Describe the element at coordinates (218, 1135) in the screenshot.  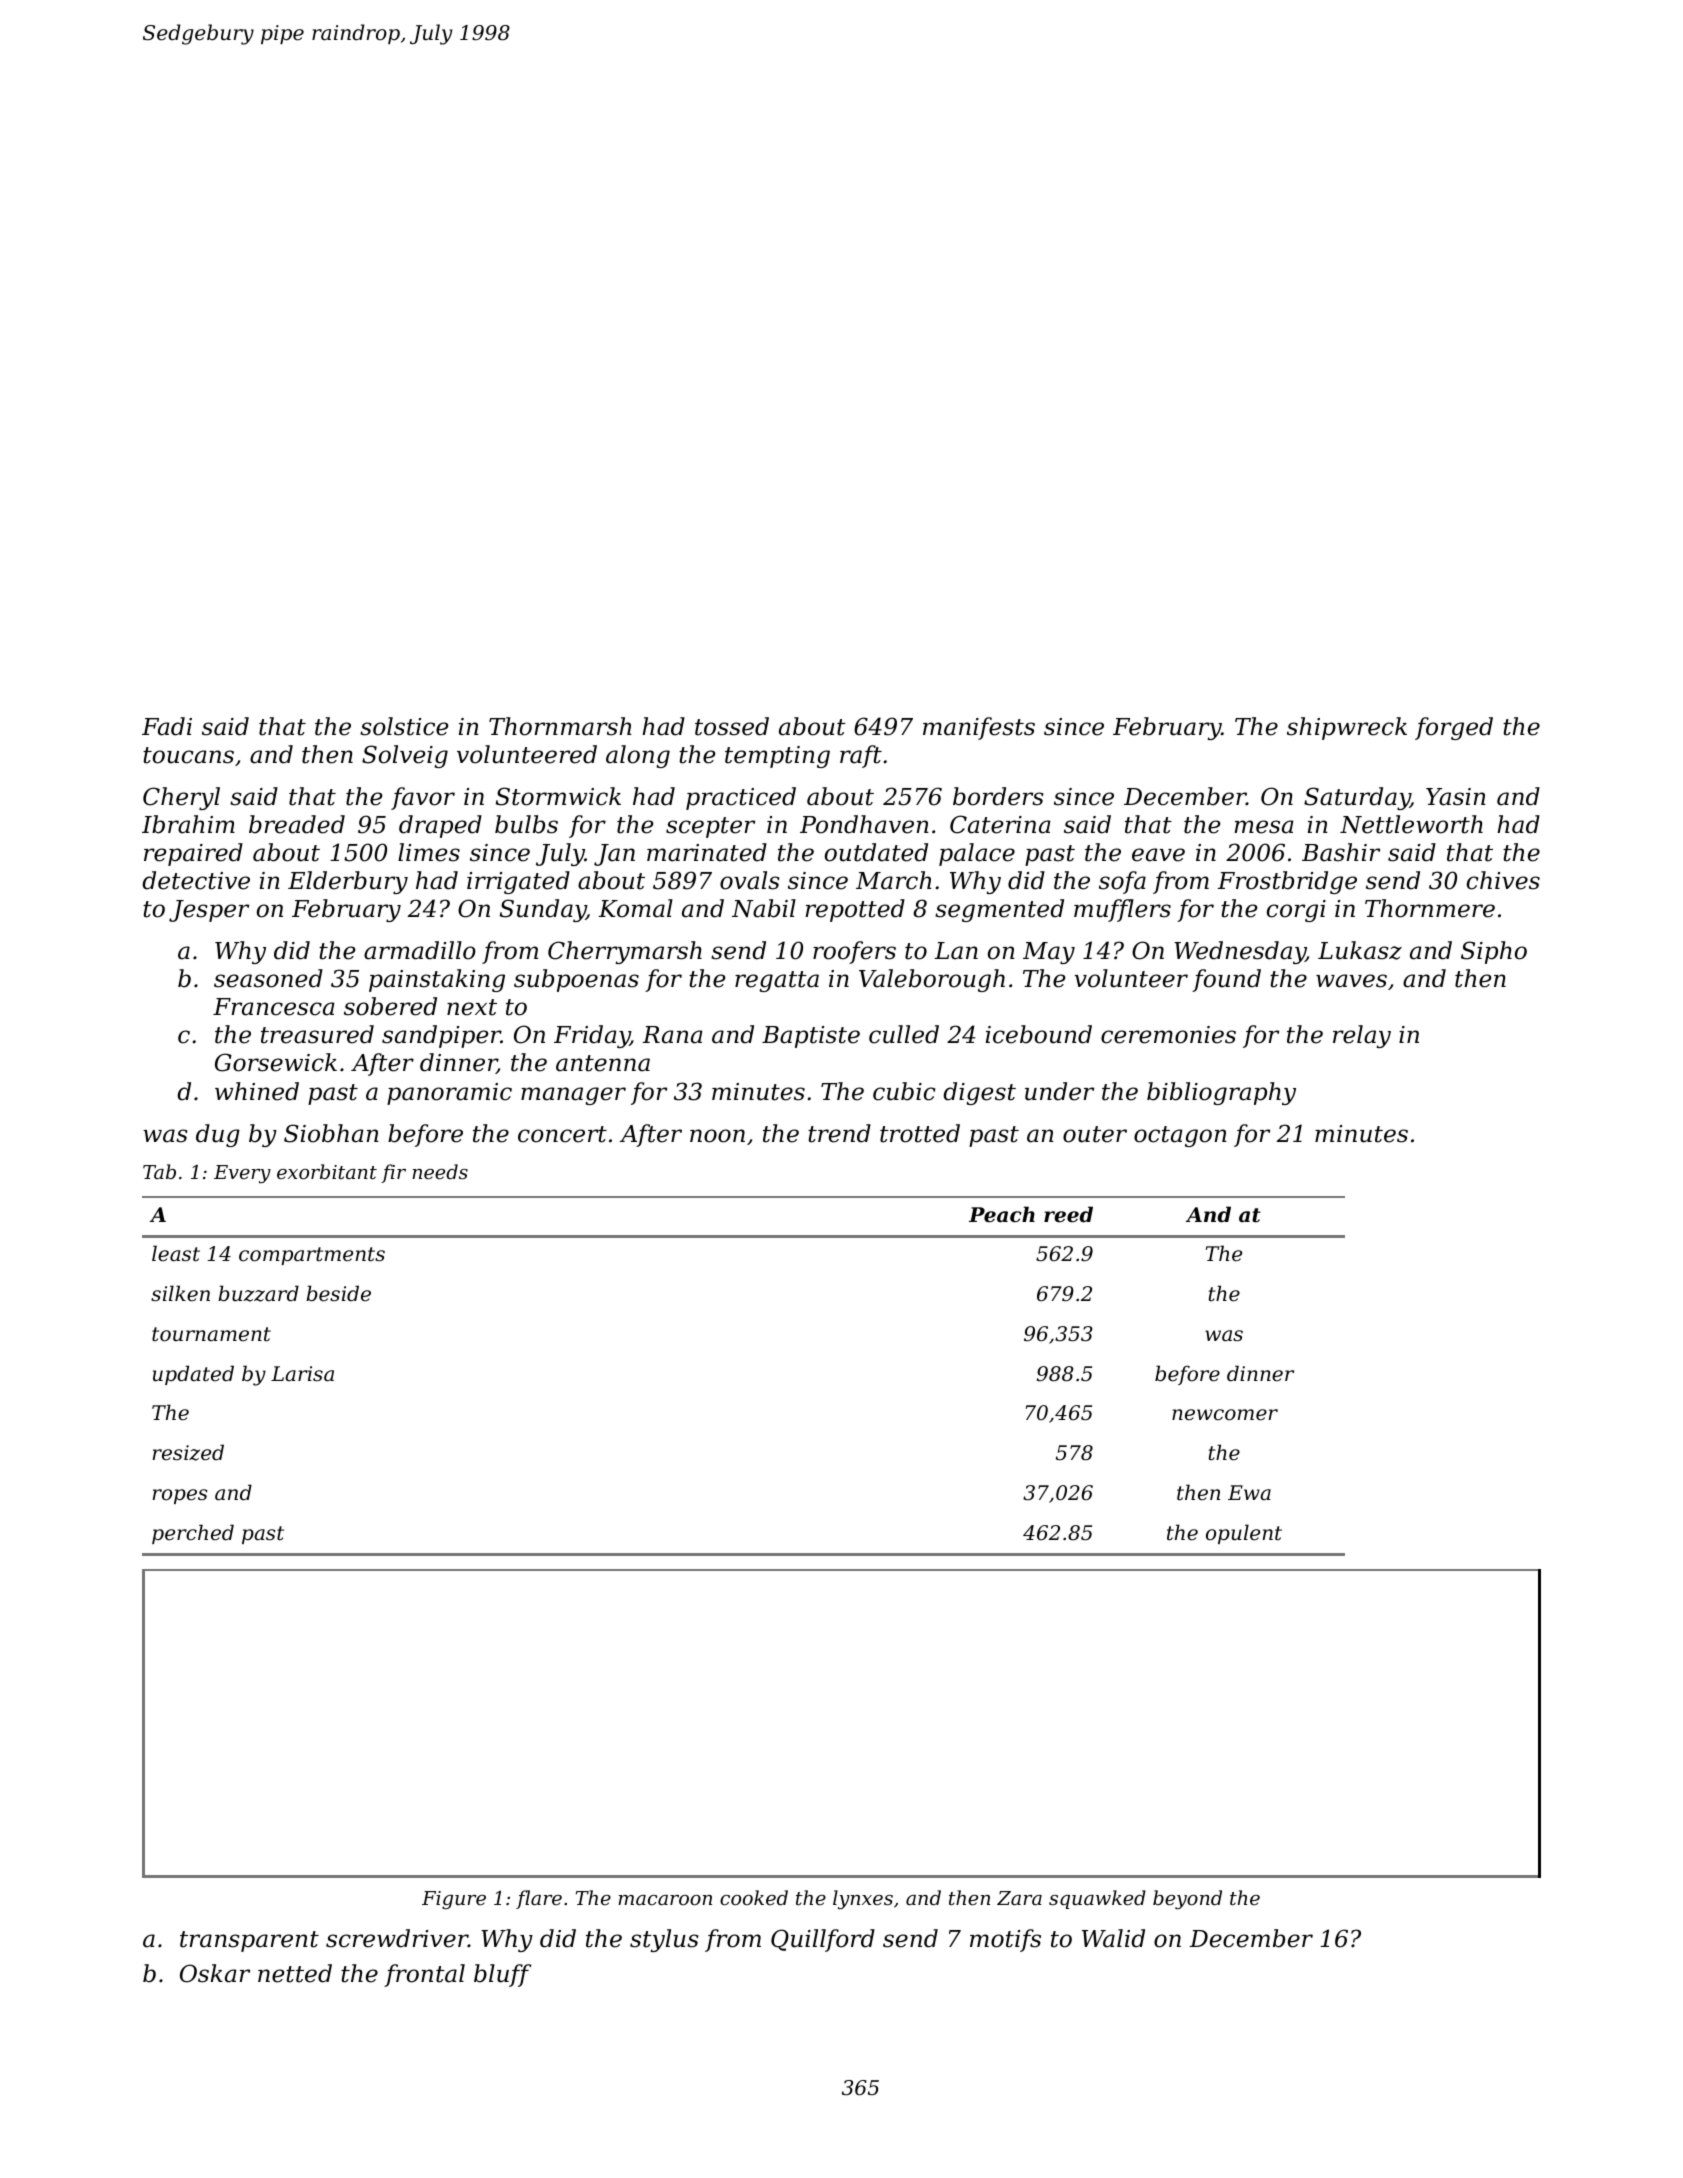
I see `dug` at that location.
